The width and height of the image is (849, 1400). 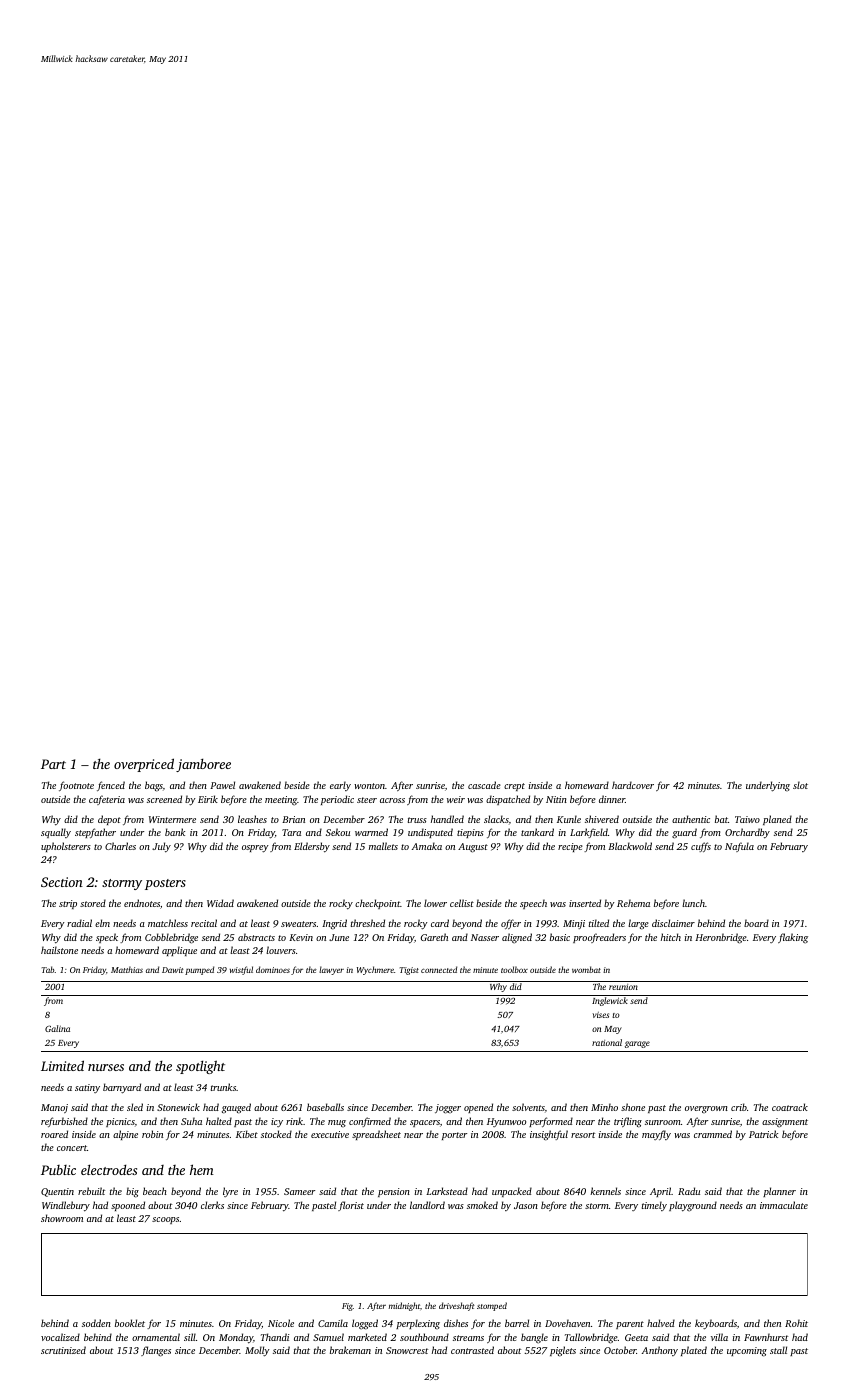 What do you see at coordinates (199, 970) in the image?
I see `pumped` at bounding box center [199, 970].
